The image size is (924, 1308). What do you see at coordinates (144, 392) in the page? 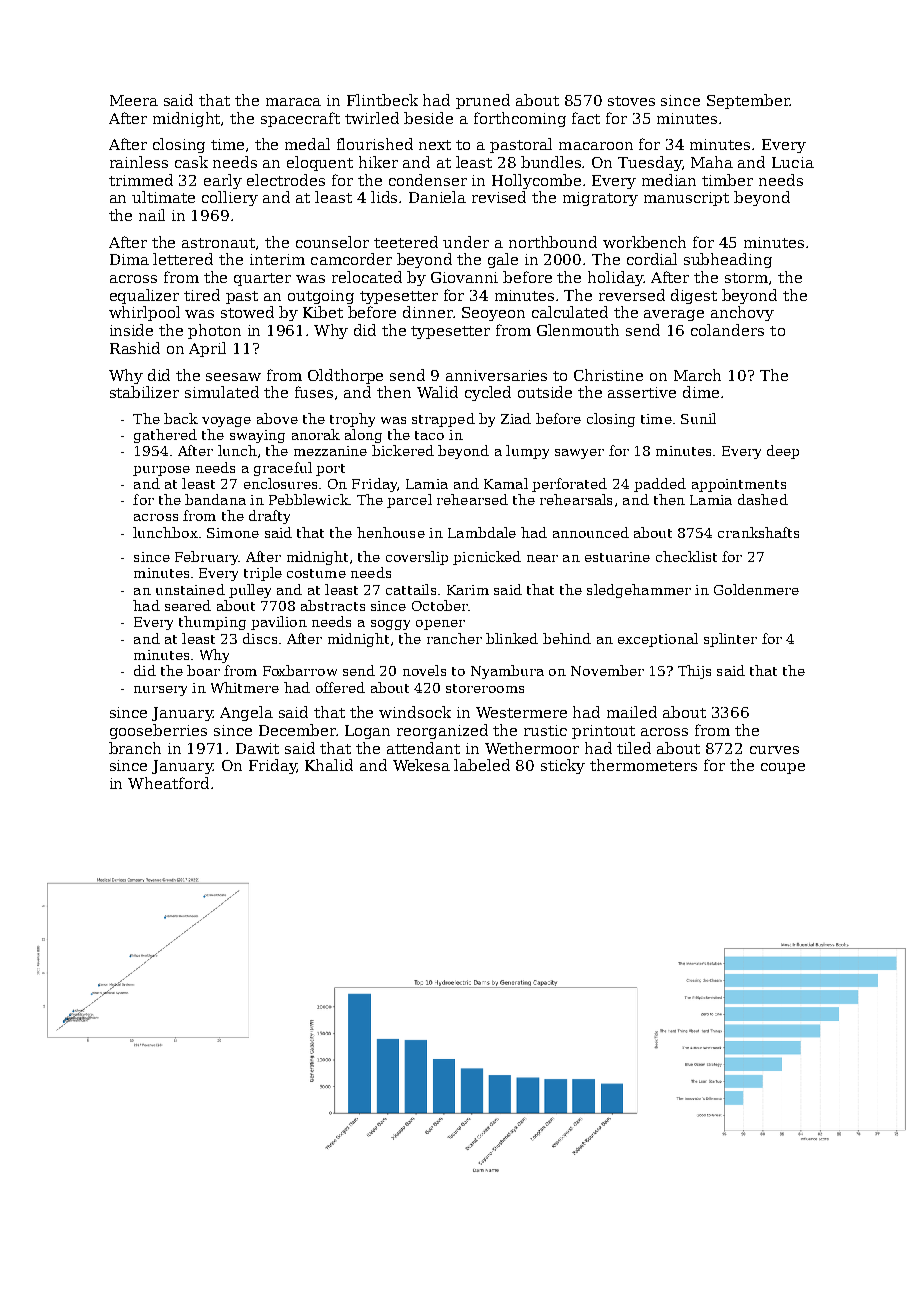
I see `stabilizer` at bounding box center [144, 392].
